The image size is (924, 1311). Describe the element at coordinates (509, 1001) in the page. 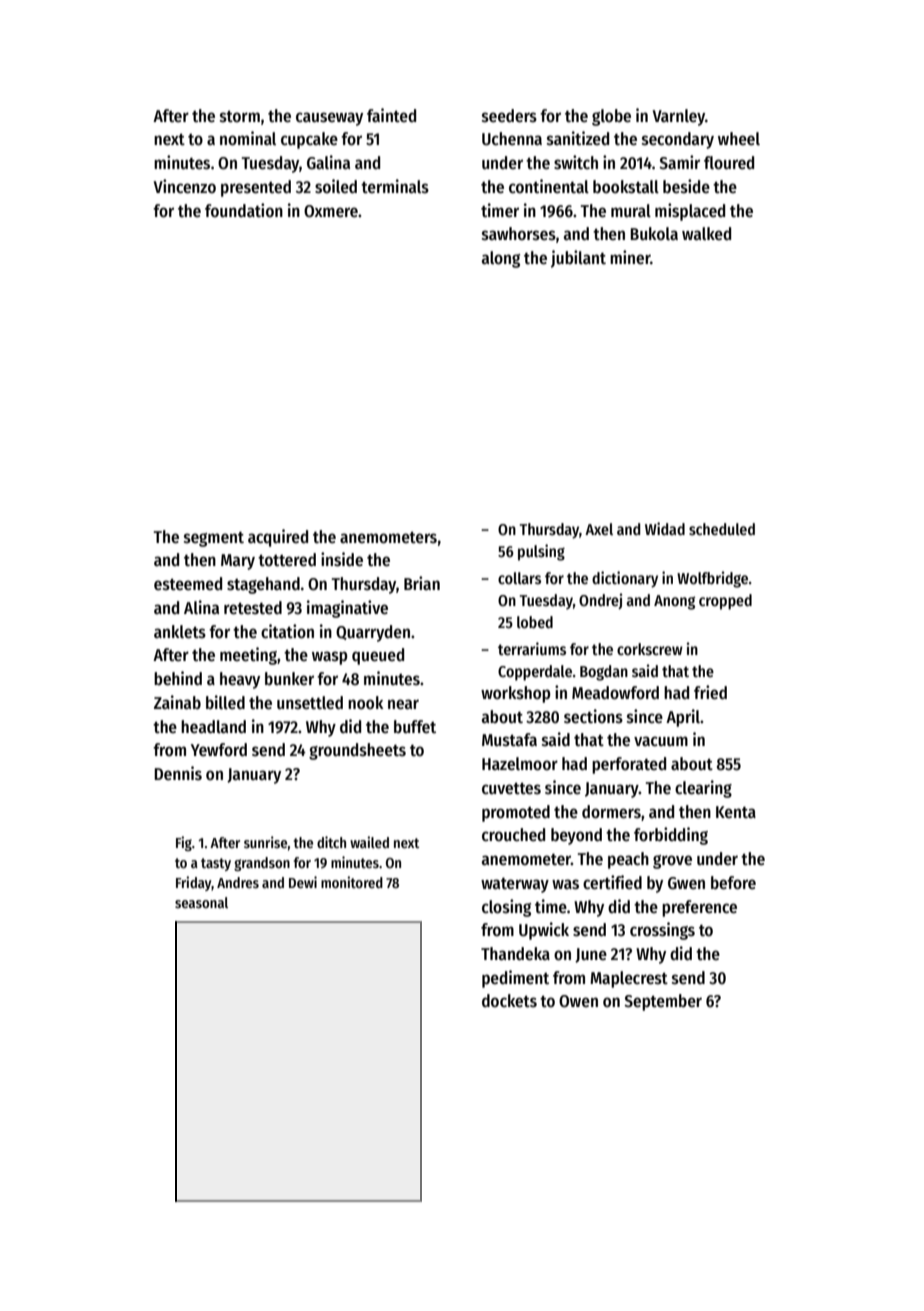

I see `dockets` at that location.
